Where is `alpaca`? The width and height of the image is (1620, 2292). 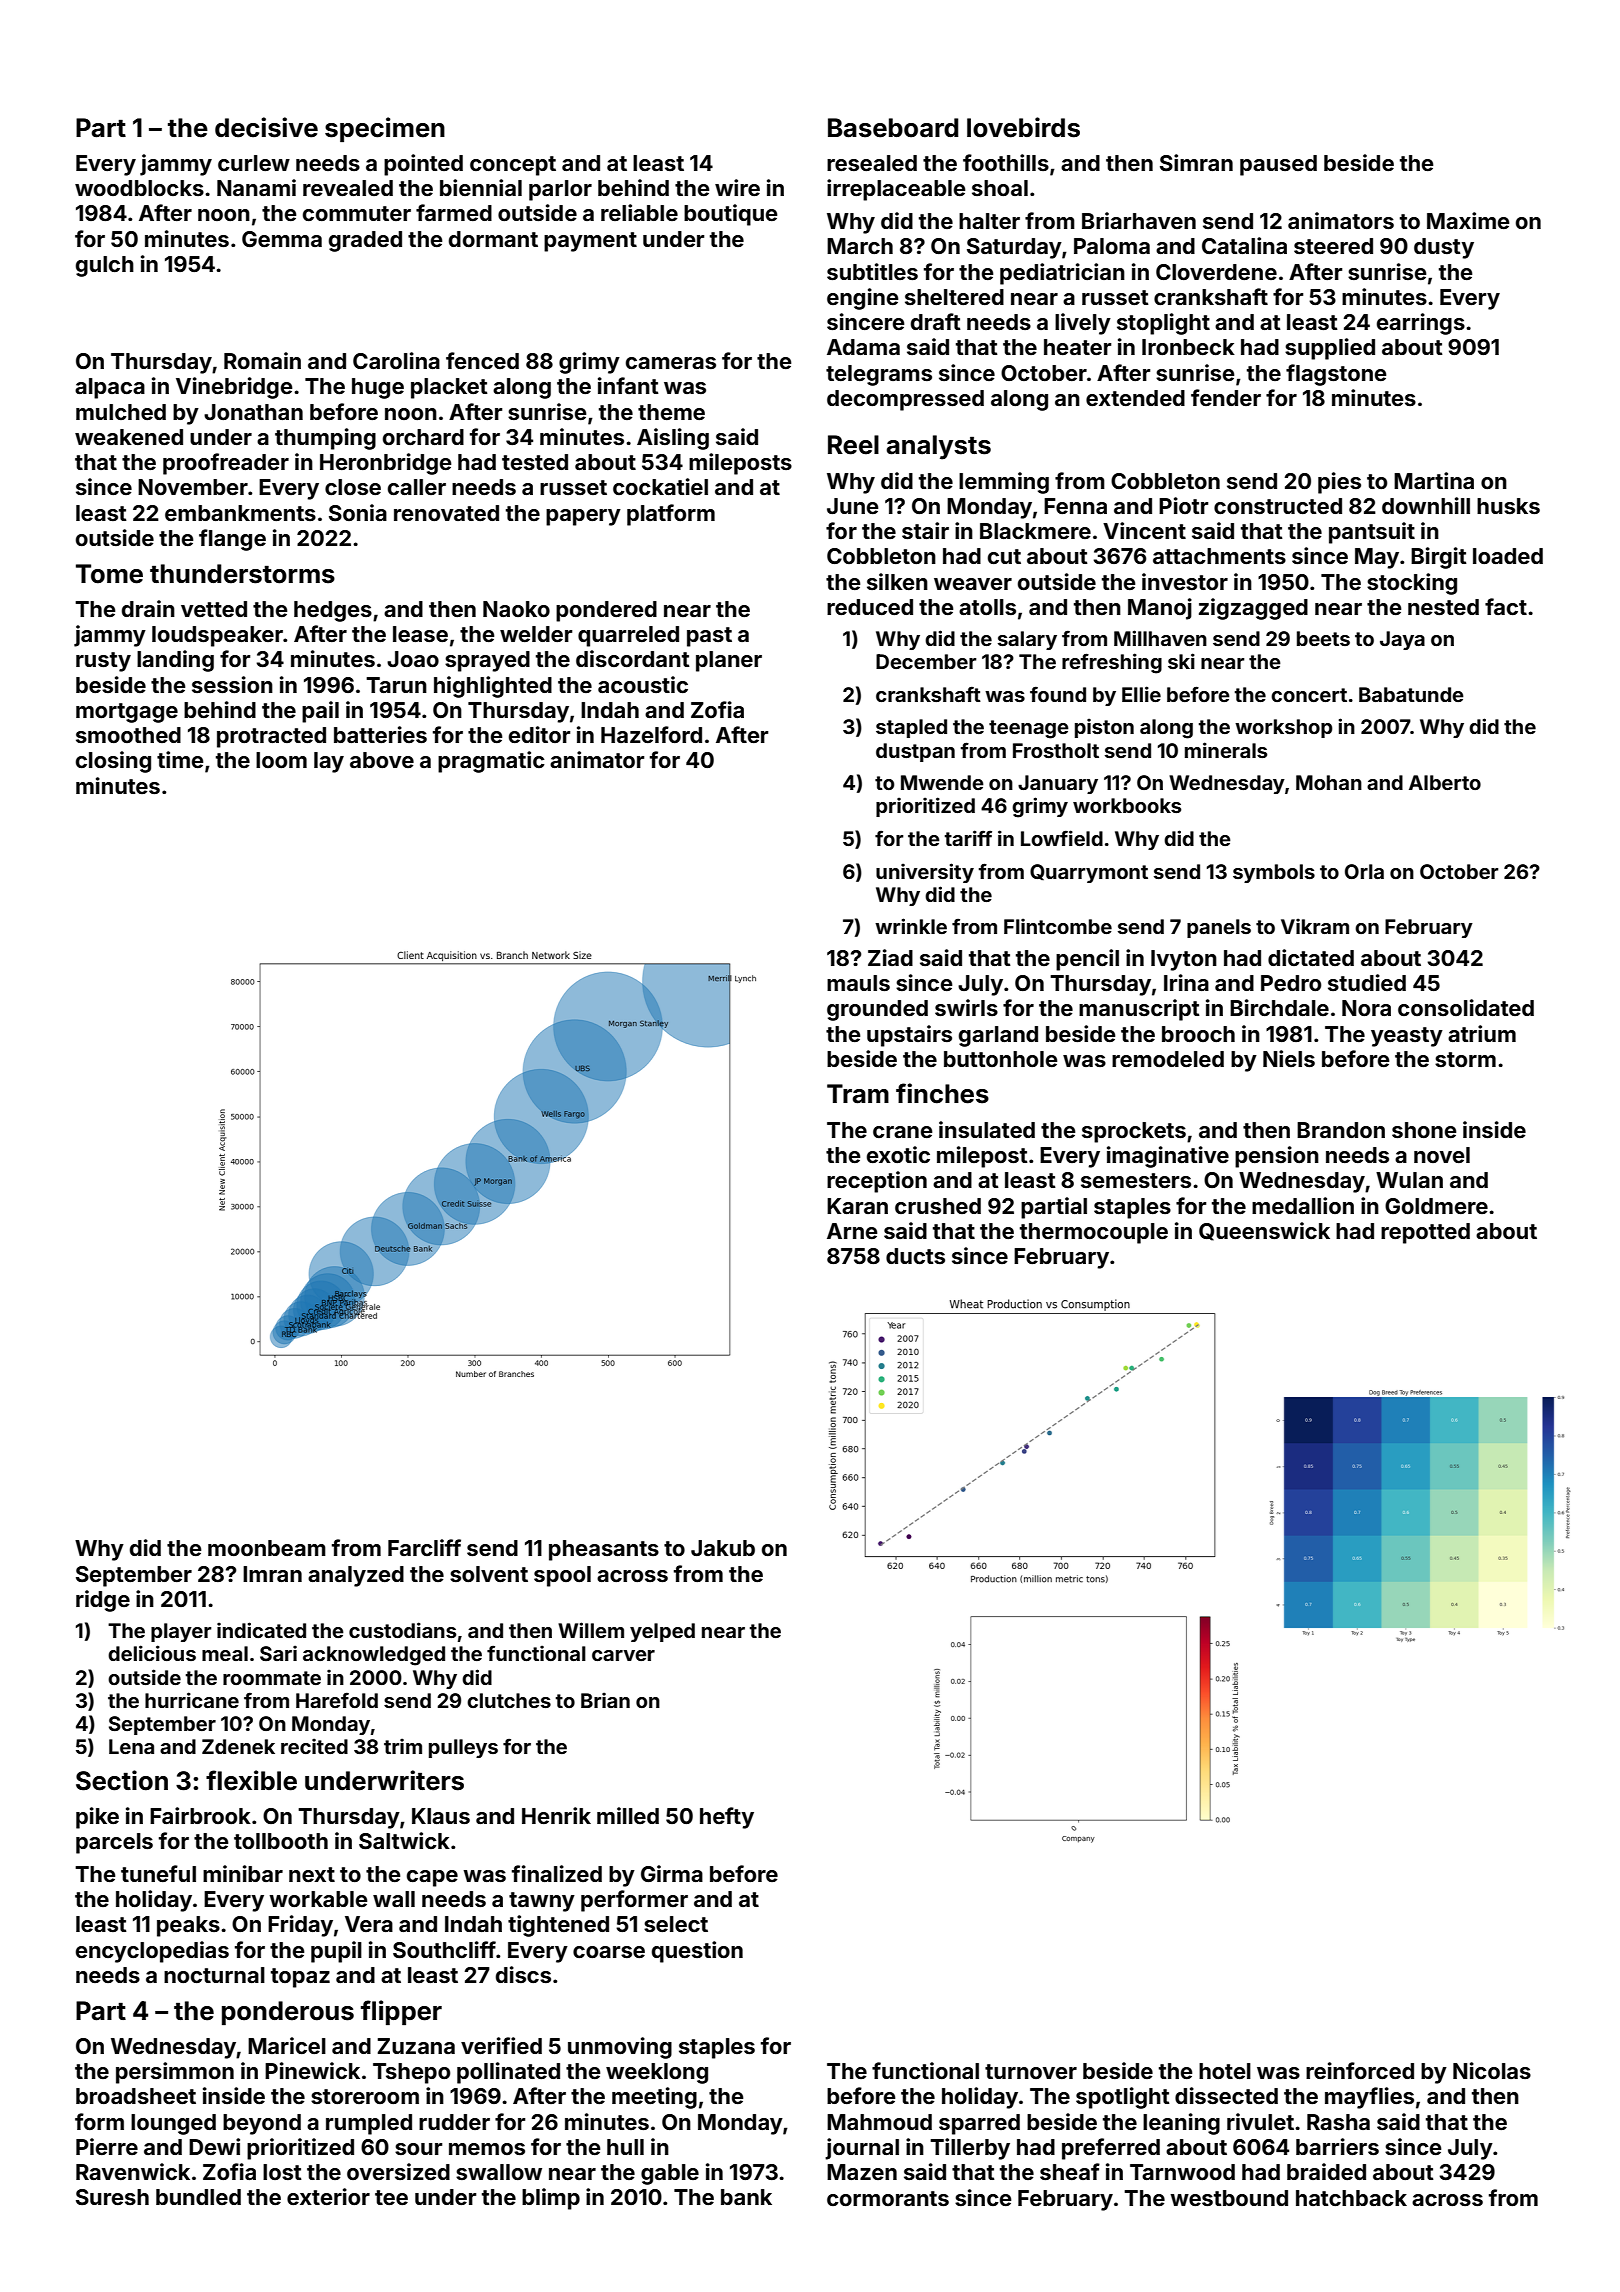
alpaca is located at coordinates (110, 388).
